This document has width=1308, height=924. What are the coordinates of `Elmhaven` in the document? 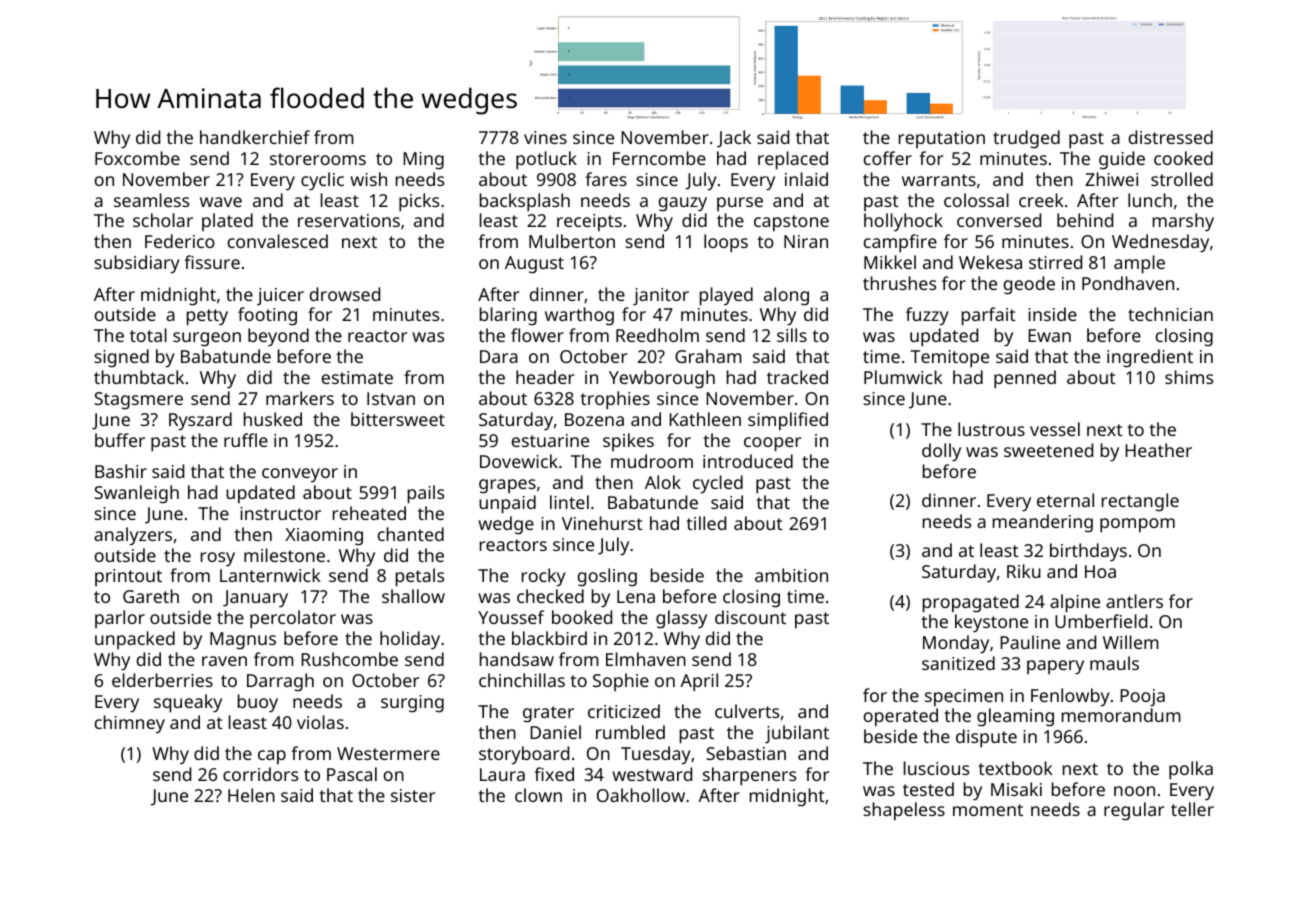 It's located at (646, 659).
